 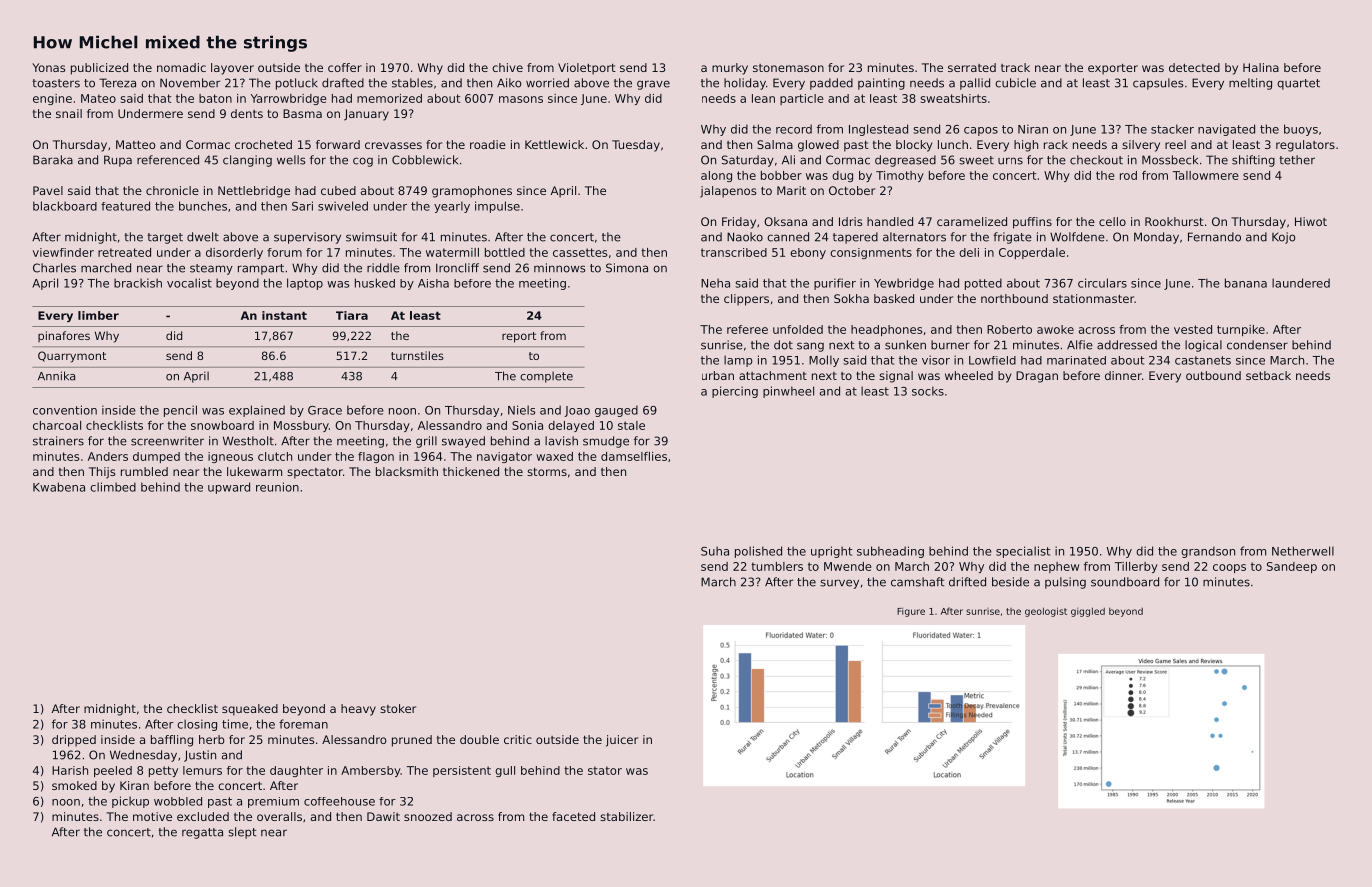 I want to click on tumblers, so click(x=777, y=566).
